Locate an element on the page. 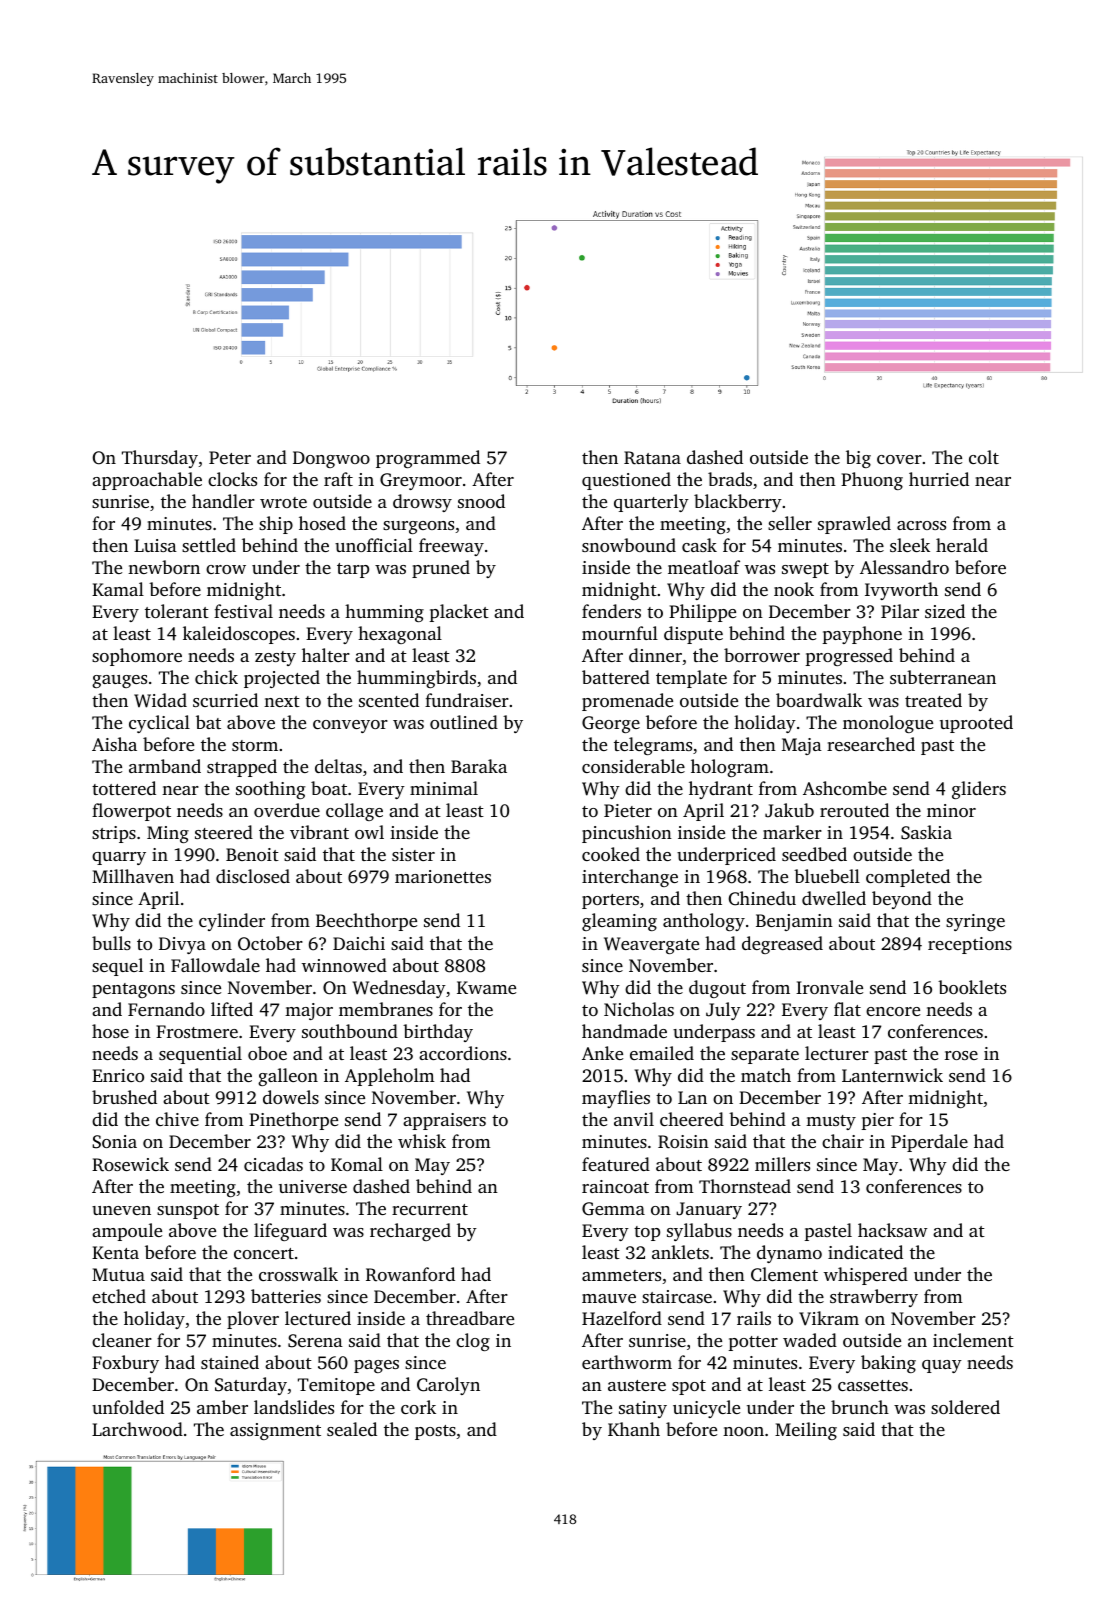 The image size is (1107, 1604). big is located at coordinates (858, 459).
